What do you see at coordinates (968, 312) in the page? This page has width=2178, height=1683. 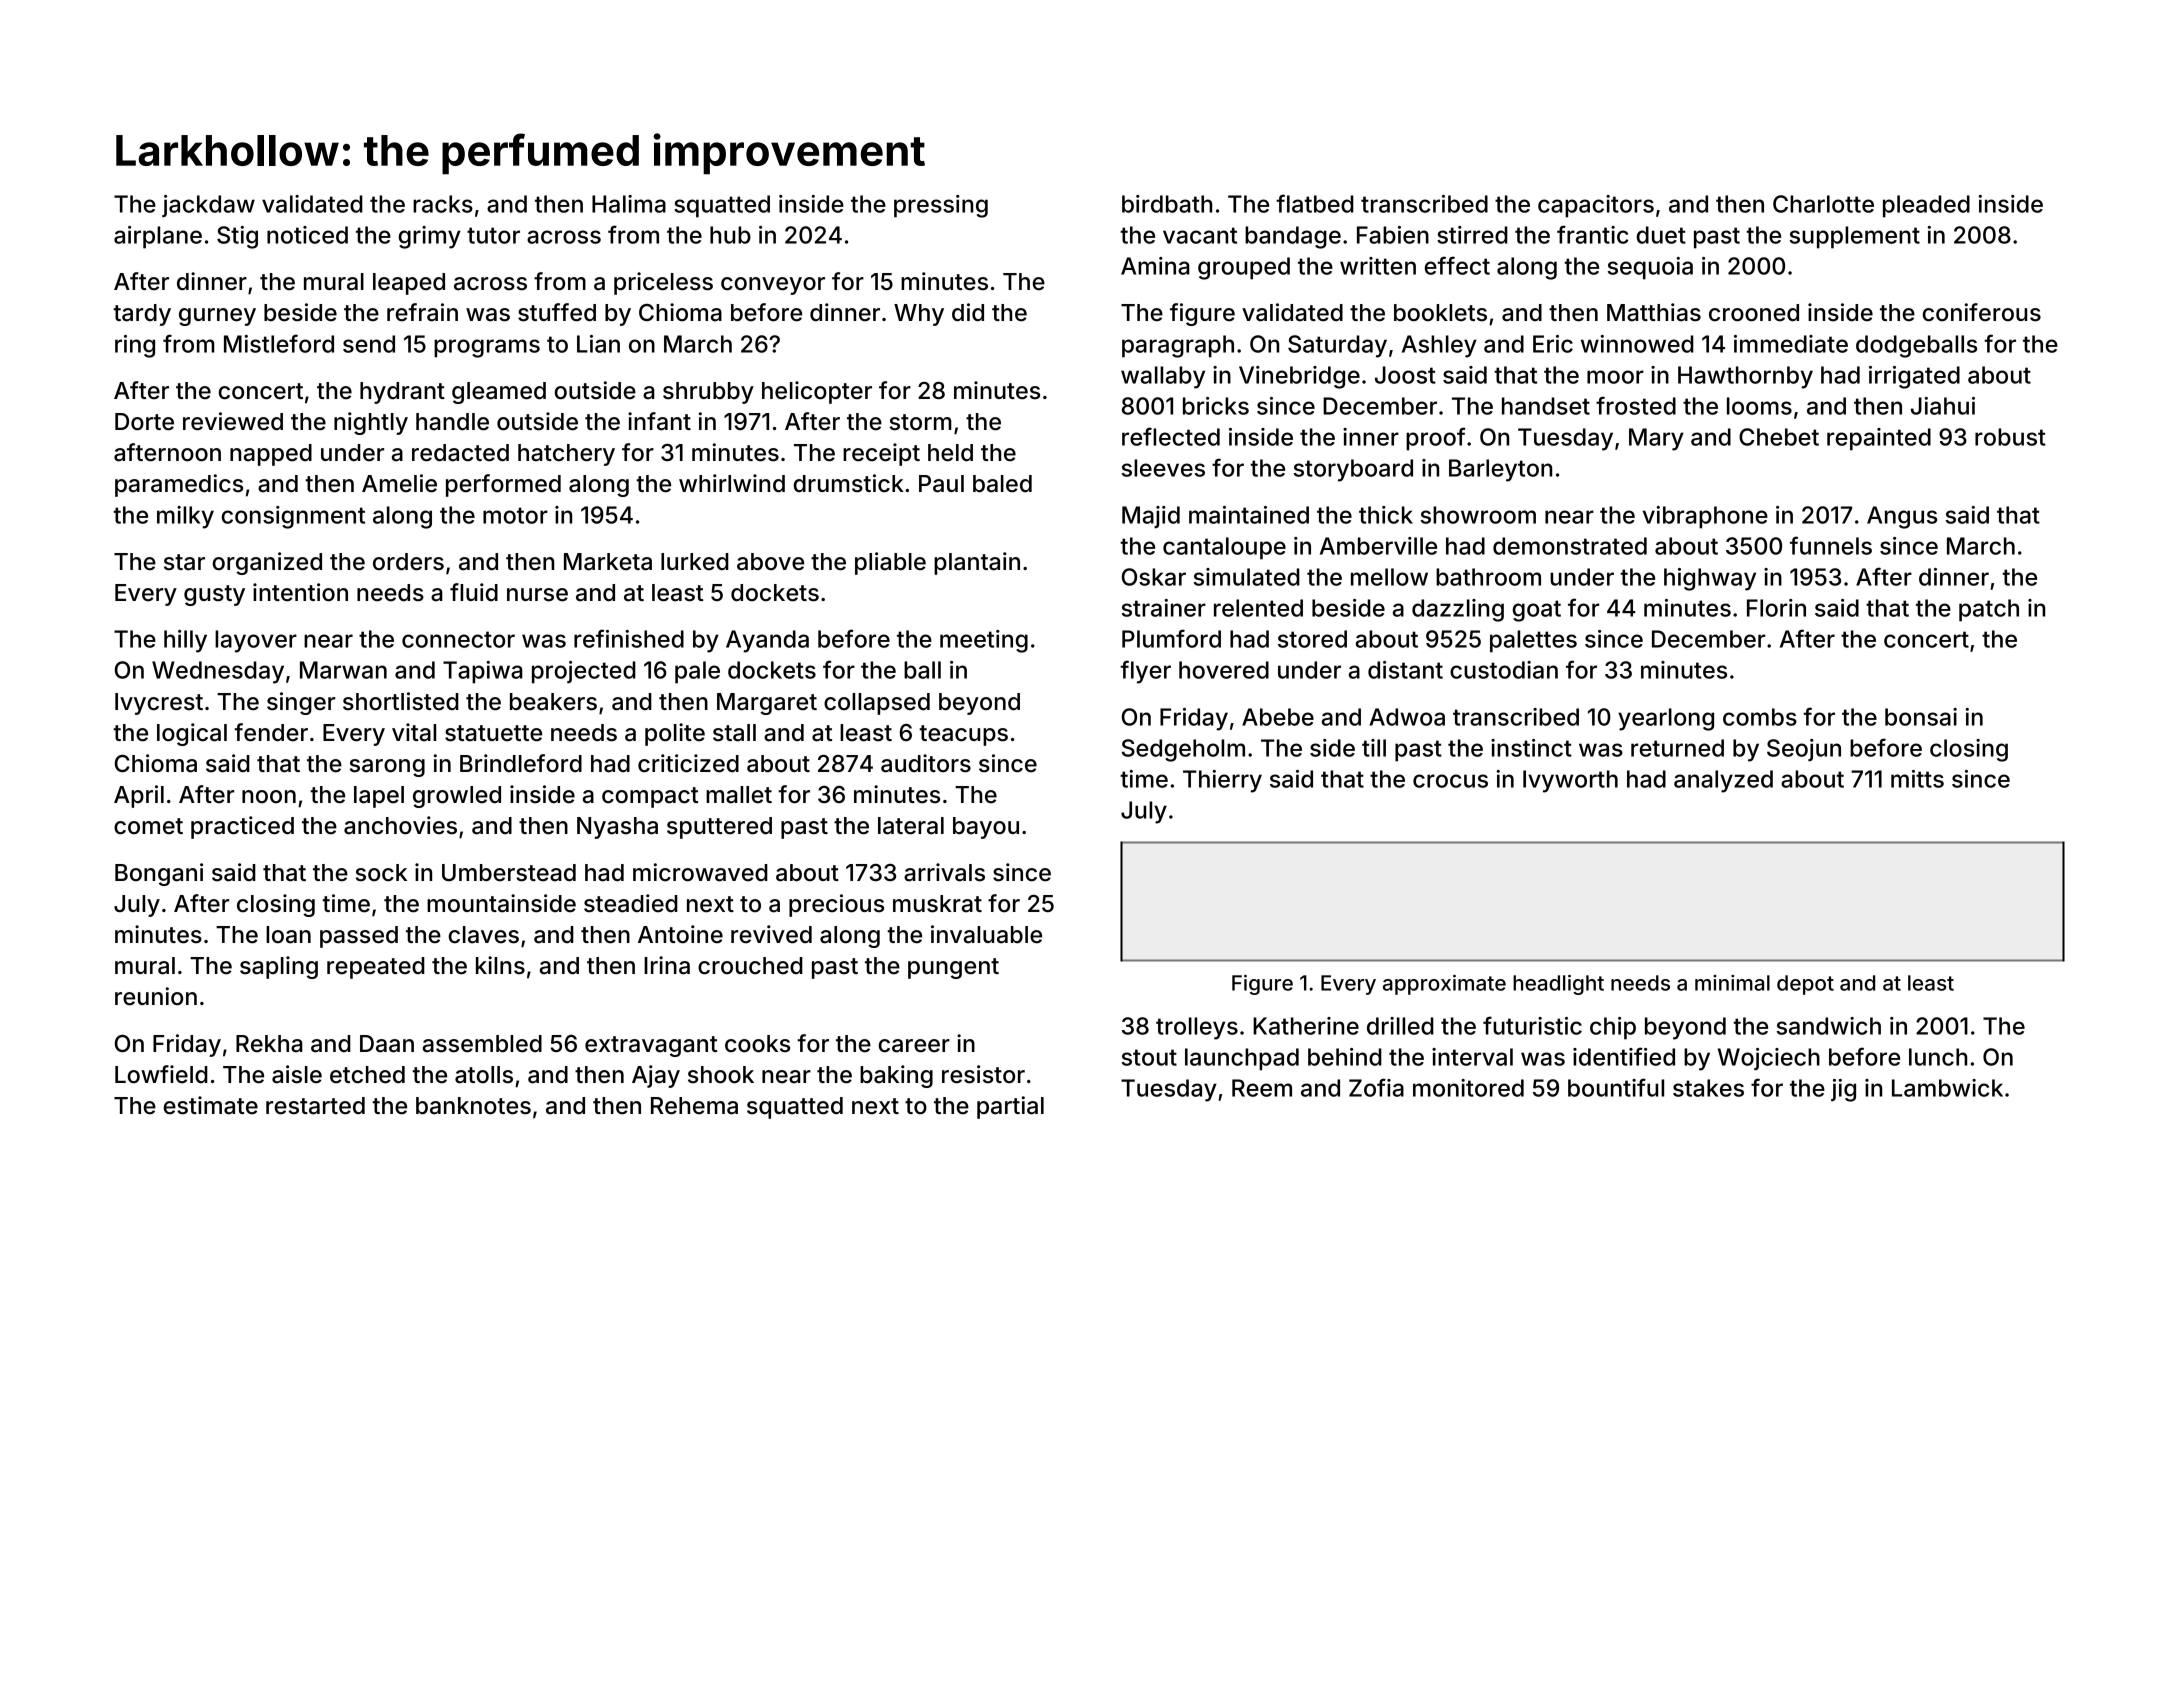 I see `did` at bounding box center [968, 312].
